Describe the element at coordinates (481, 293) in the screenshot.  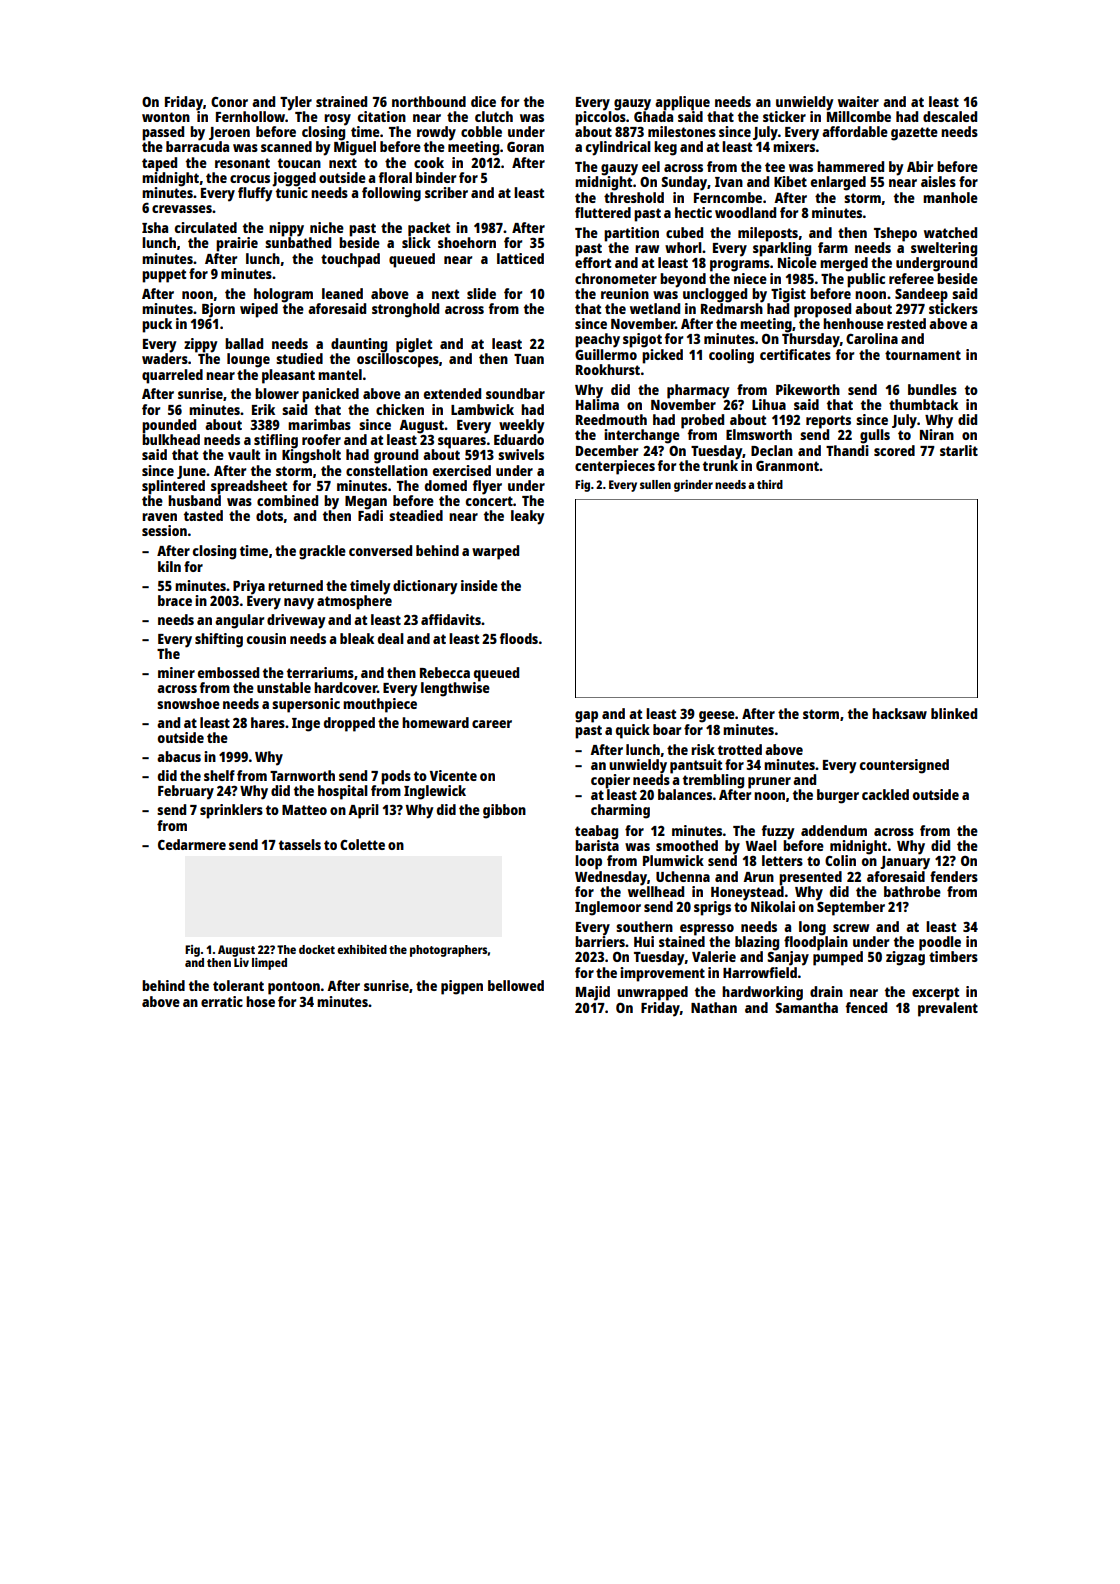
I see `slide` at that location.
